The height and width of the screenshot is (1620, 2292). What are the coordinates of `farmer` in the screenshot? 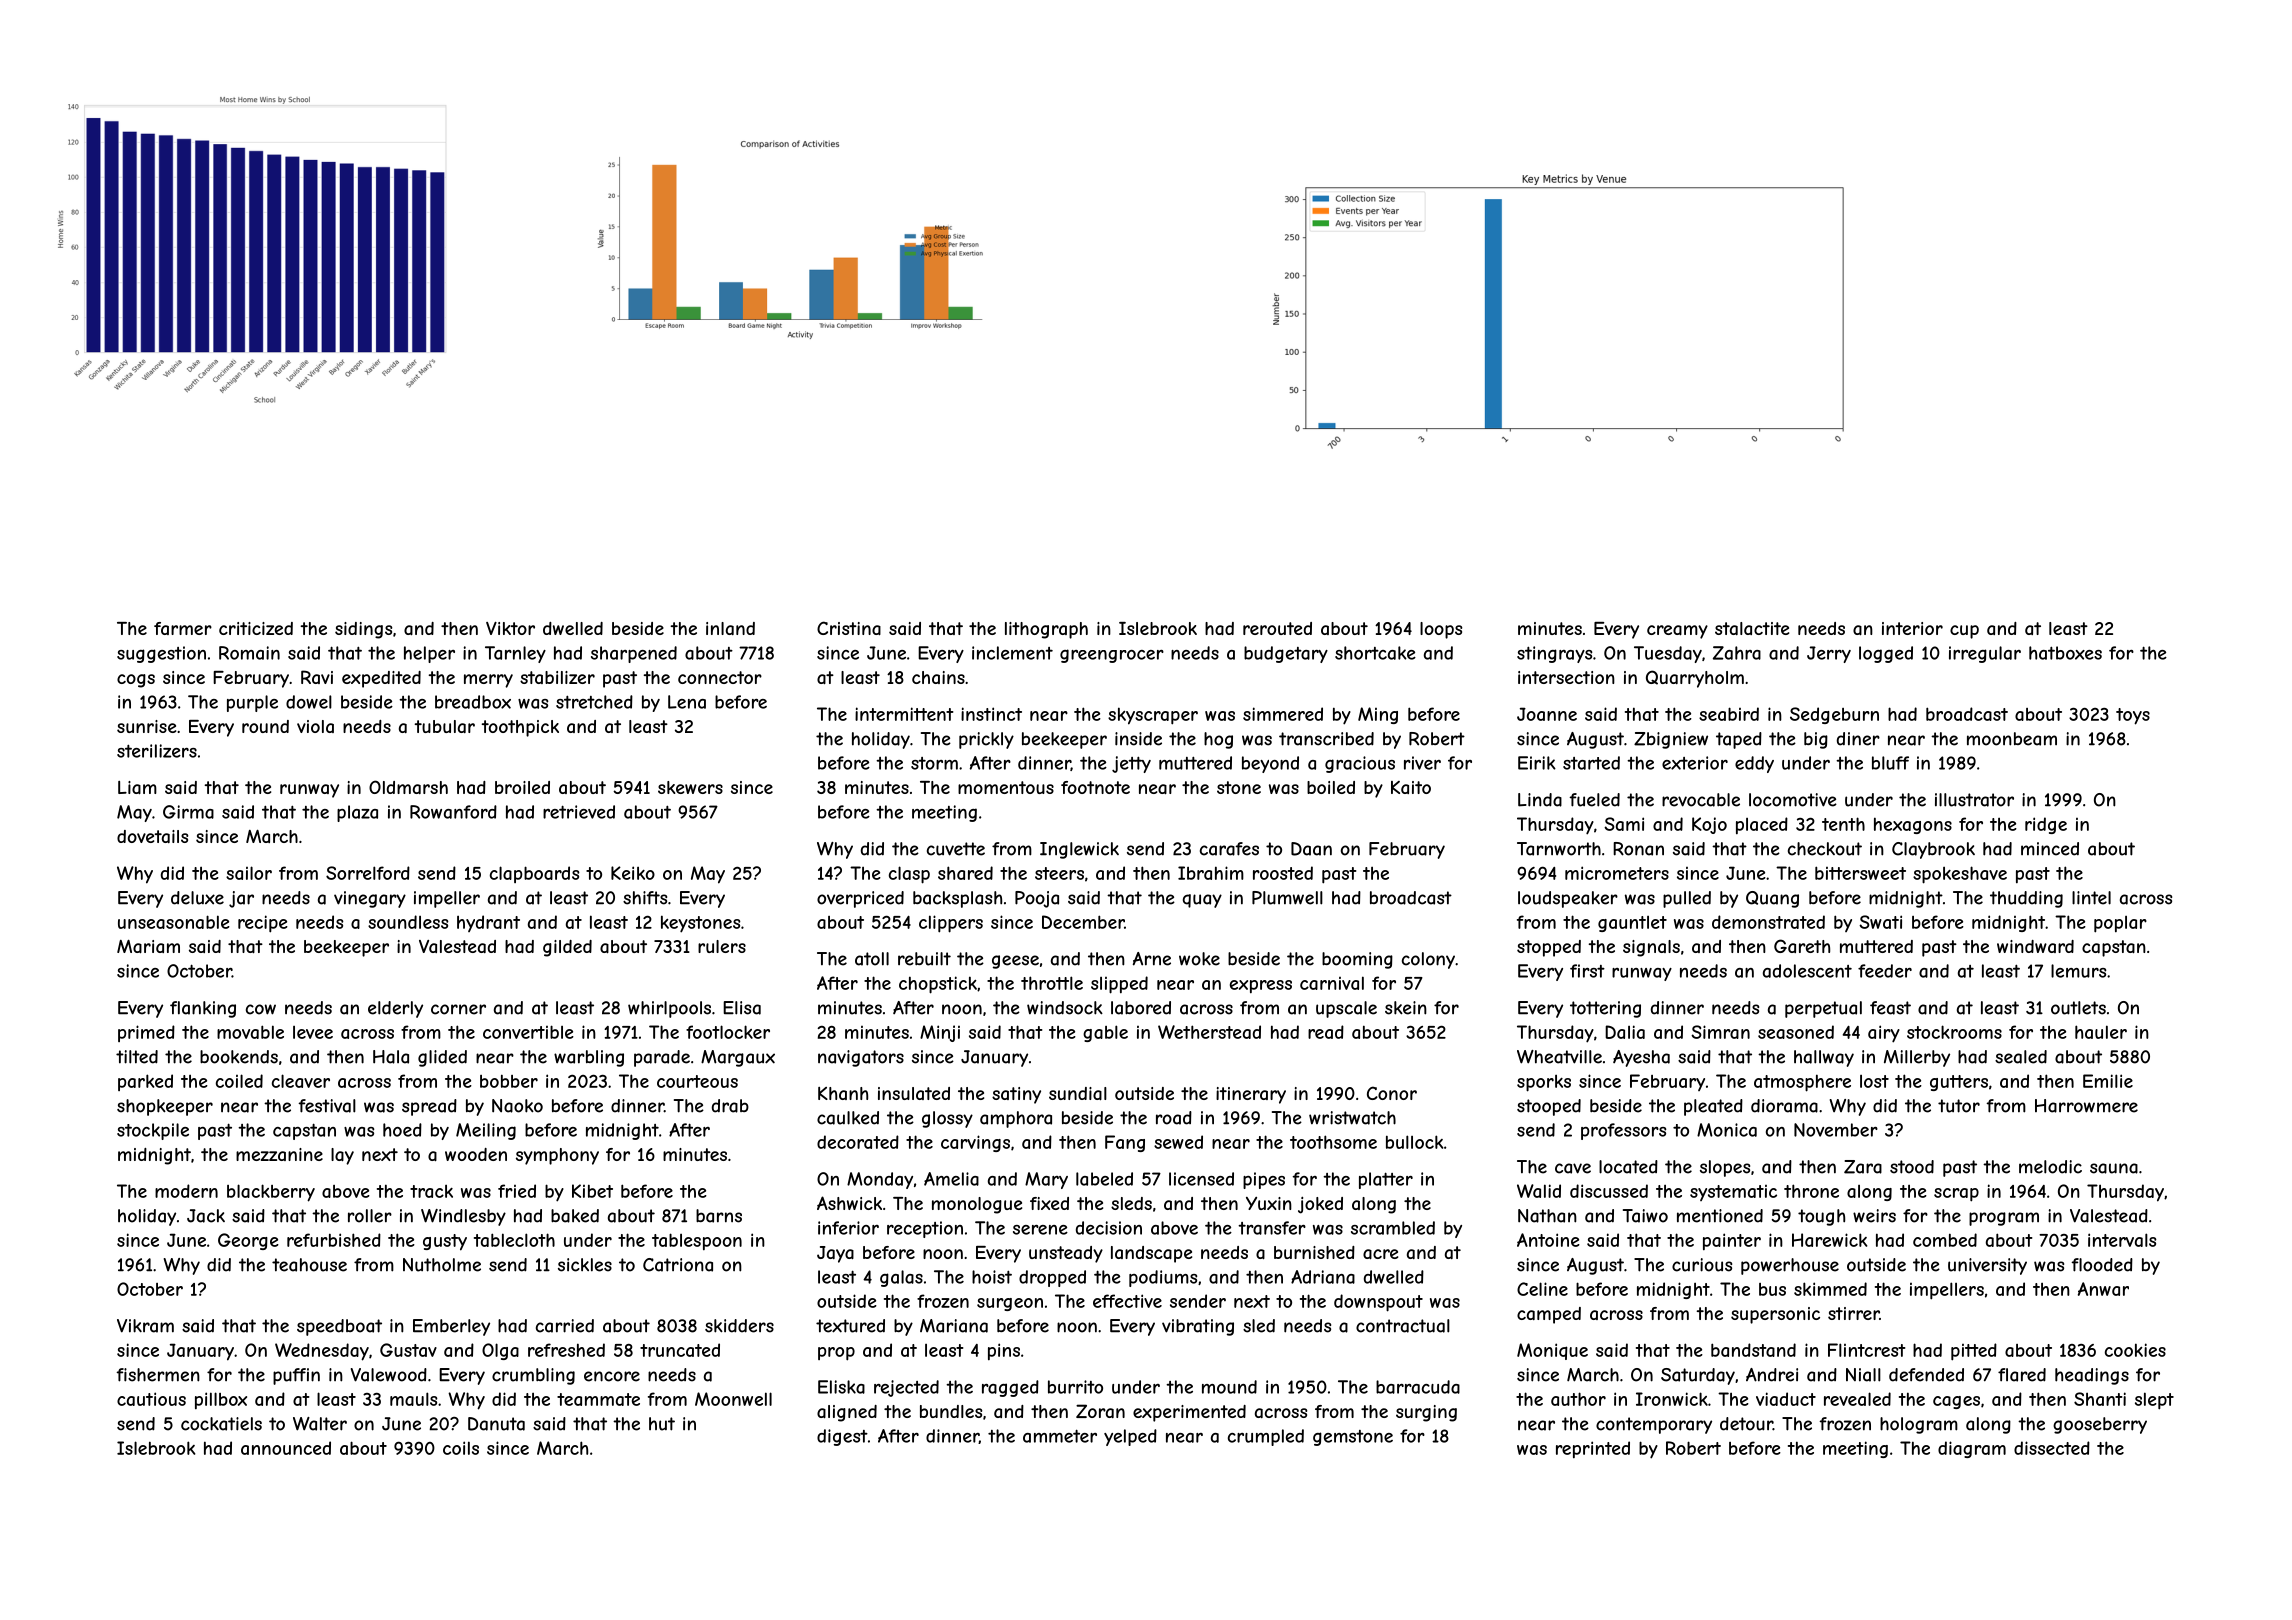 It's located at (183, 628).
